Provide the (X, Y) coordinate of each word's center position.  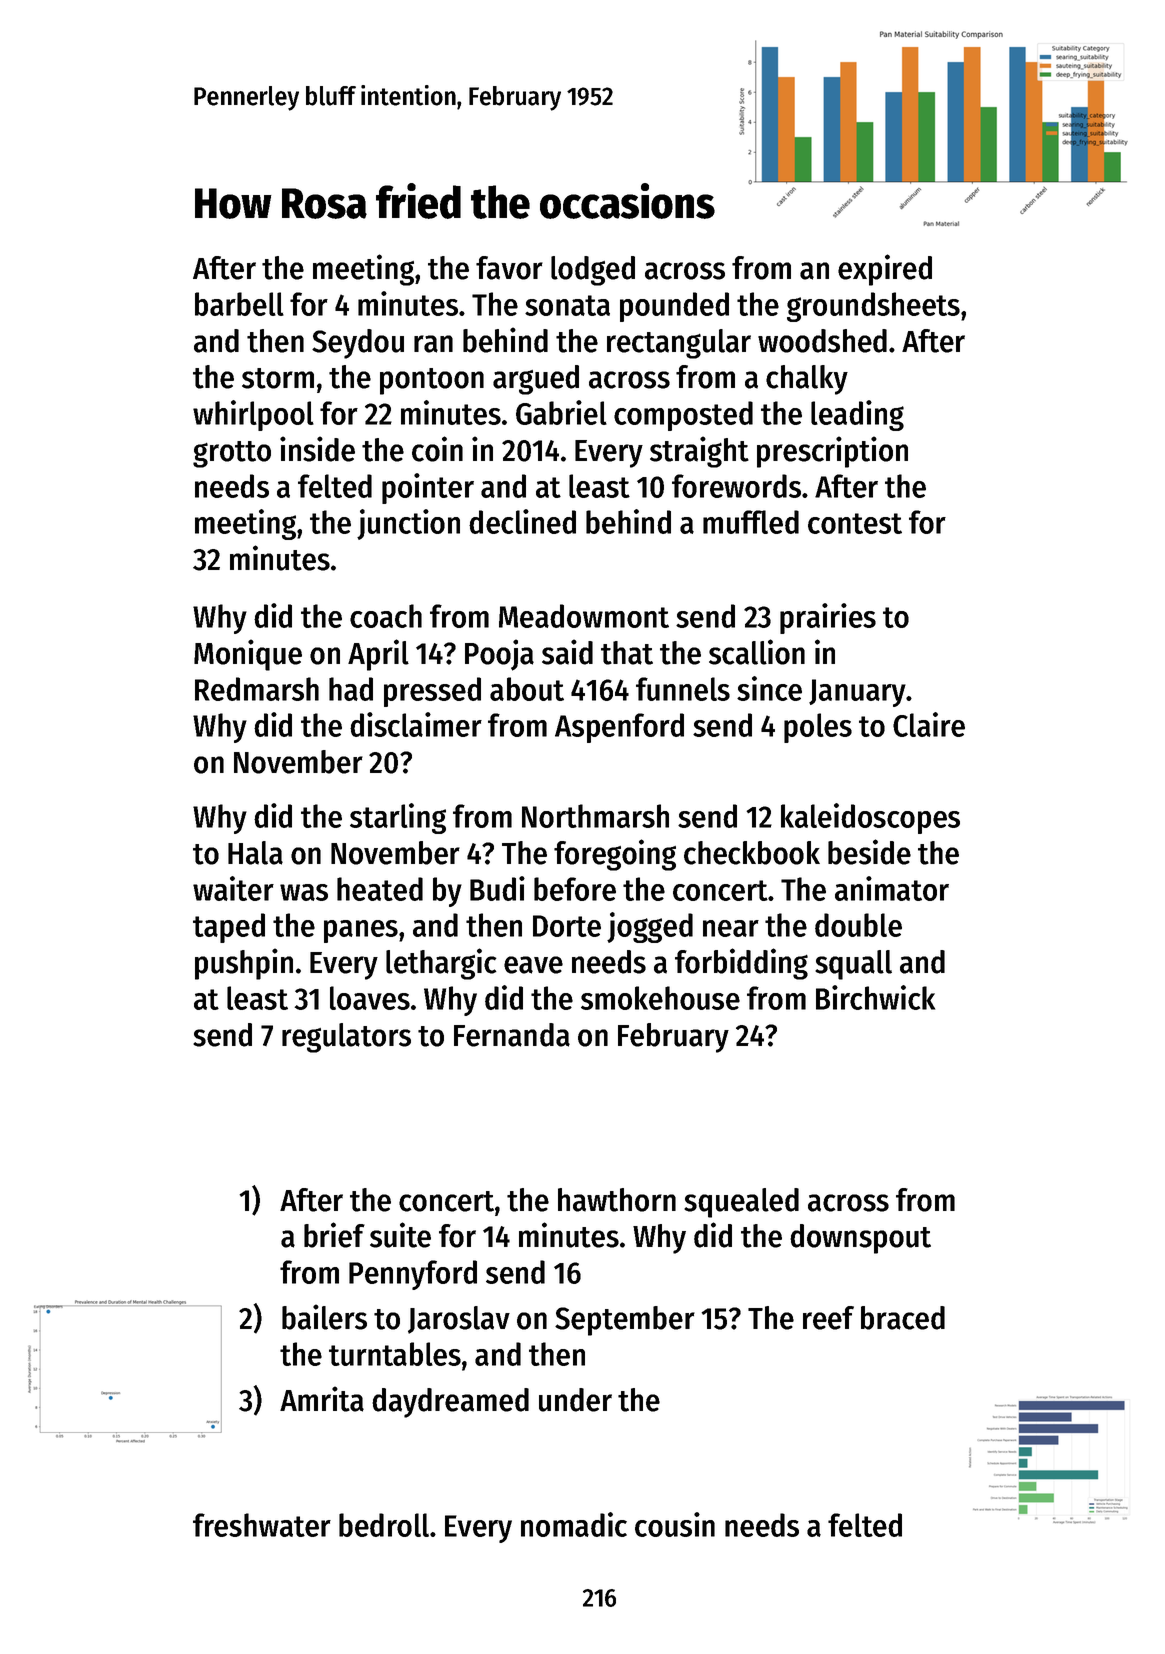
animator (892, 888)
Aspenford (619, 728)
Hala (255, 853)
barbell (239, 304)
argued (536, 380)
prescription (832, 452)
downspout (860, 1239)
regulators (346, 1038)
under (575, 1400)
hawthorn (617, 1200)
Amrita (322, 1399)
